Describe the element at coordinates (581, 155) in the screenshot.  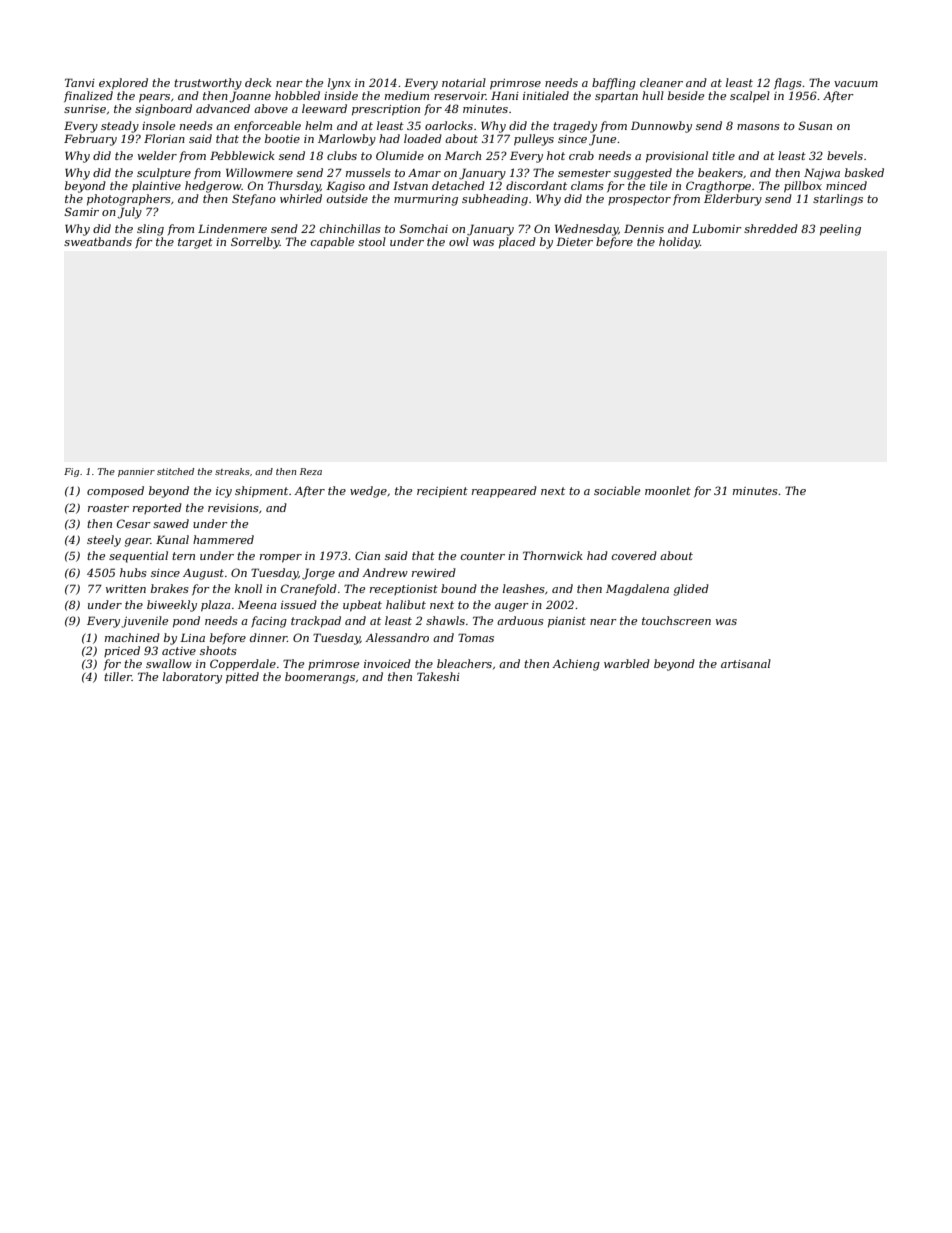
I see `crab` at that location.
